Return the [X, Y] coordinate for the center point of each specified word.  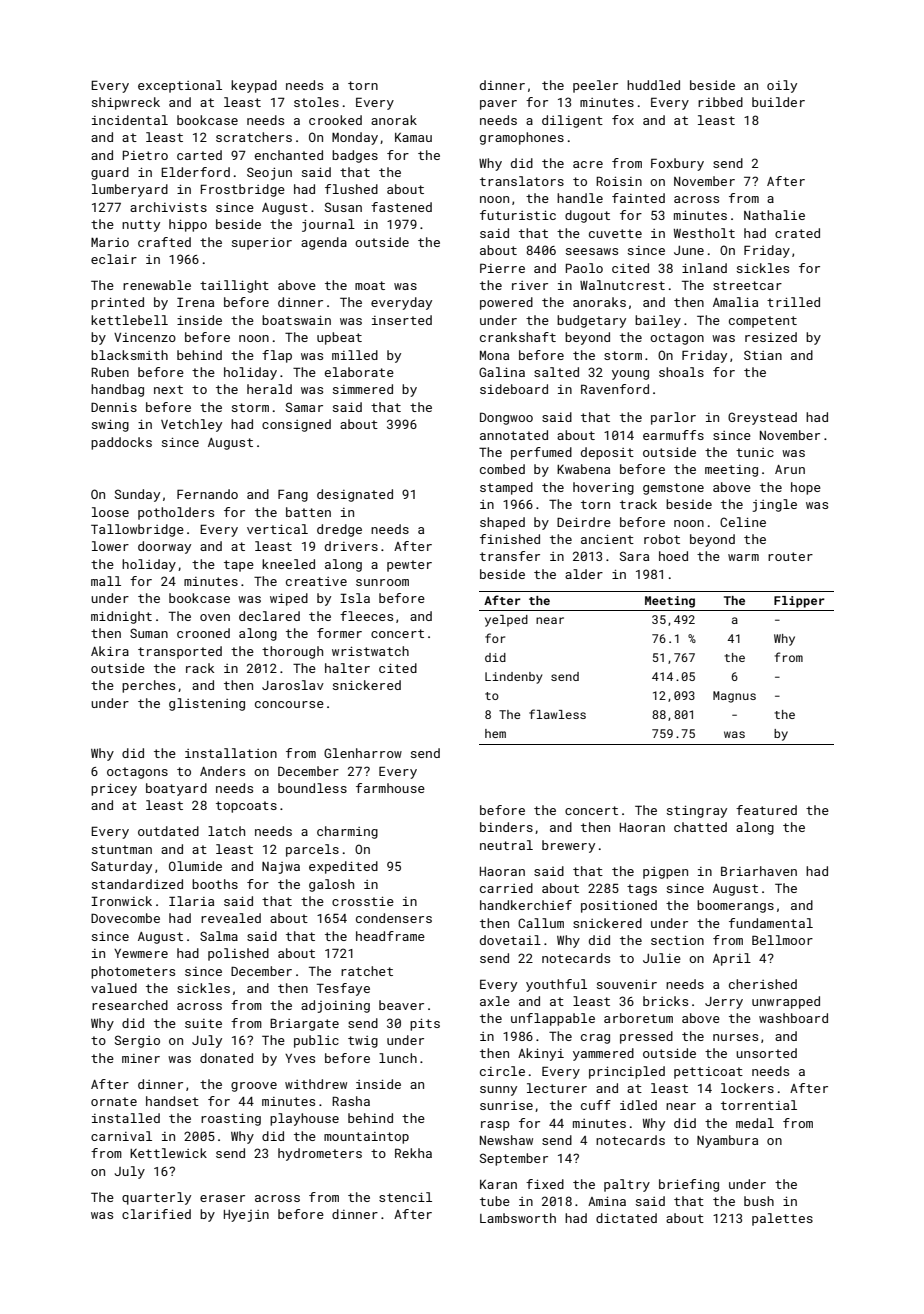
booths [215, 884]
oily [782, 86]
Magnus [734, 697]
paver [498, 105]
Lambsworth [518, 1218]
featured [766, 810]
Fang [293, 495]
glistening [207, 704]
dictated [626, 1218]
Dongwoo [506, 418]
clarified [156, 1214]
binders [506, 827]
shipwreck [126, 103]
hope [806, 488]
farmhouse [390, 788]
